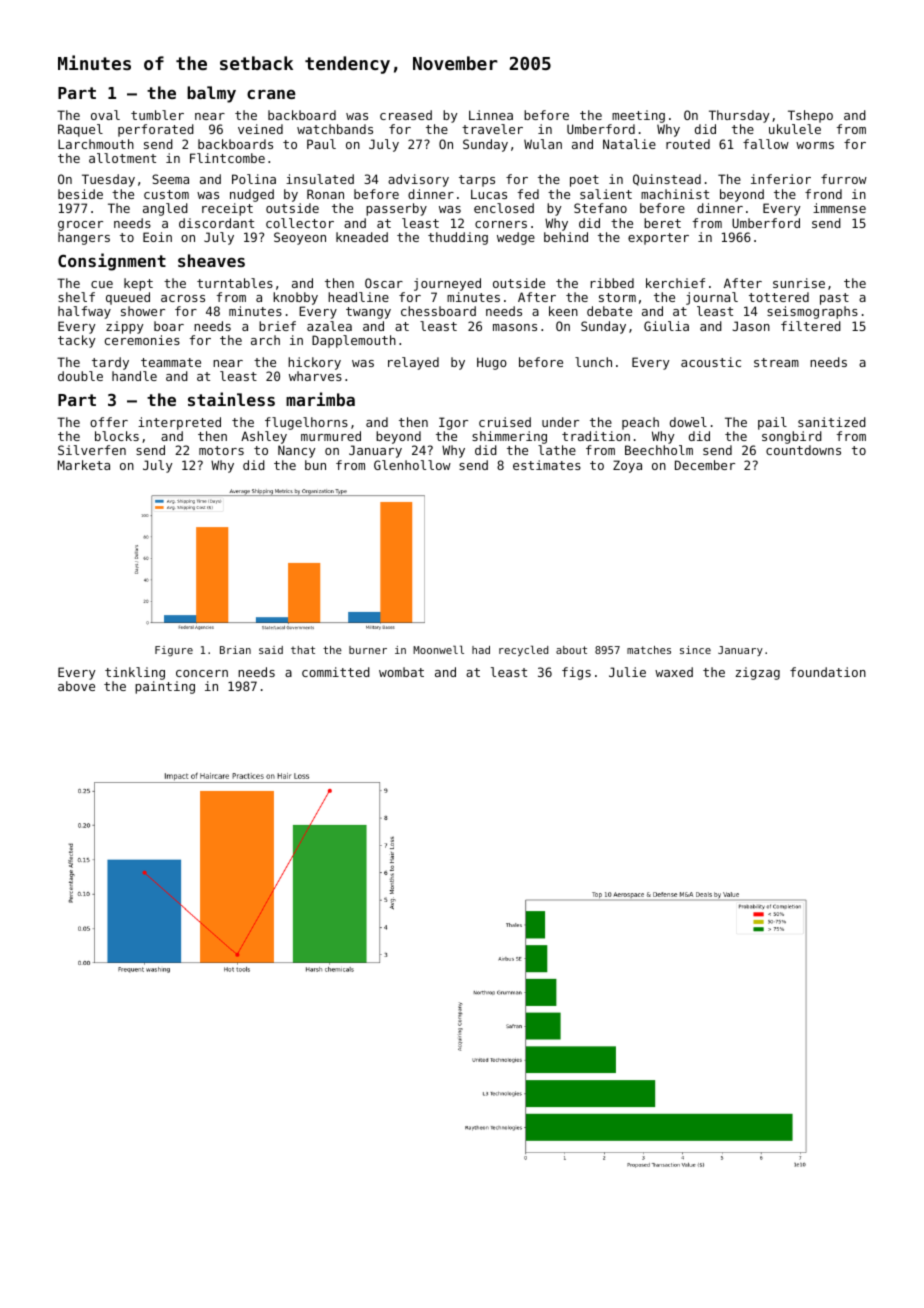 The image size is (924, 1308). I want to click on Marketa, so click(84, 465).
